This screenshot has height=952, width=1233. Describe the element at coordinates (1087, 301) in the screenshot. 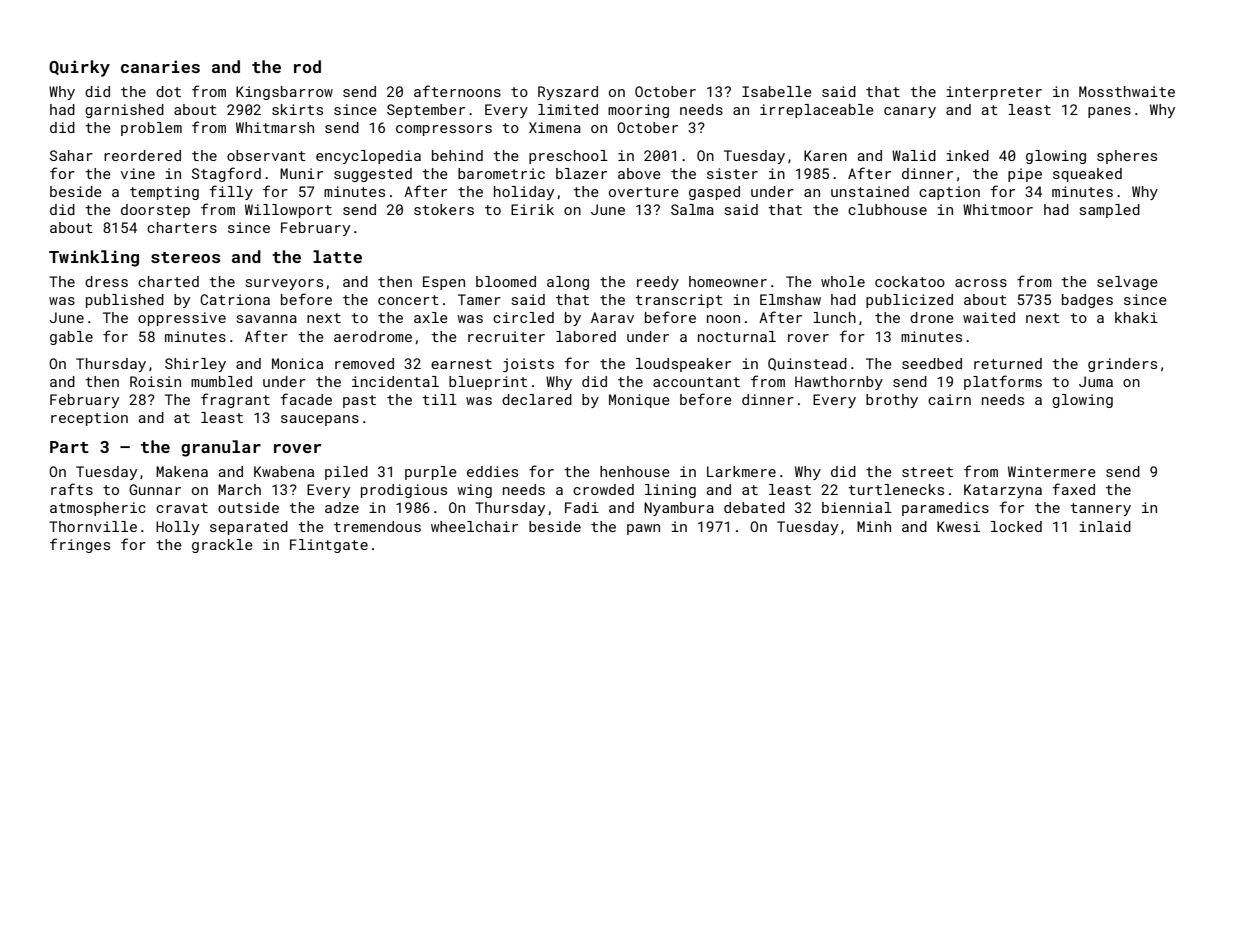

I see `badges` at that location.
